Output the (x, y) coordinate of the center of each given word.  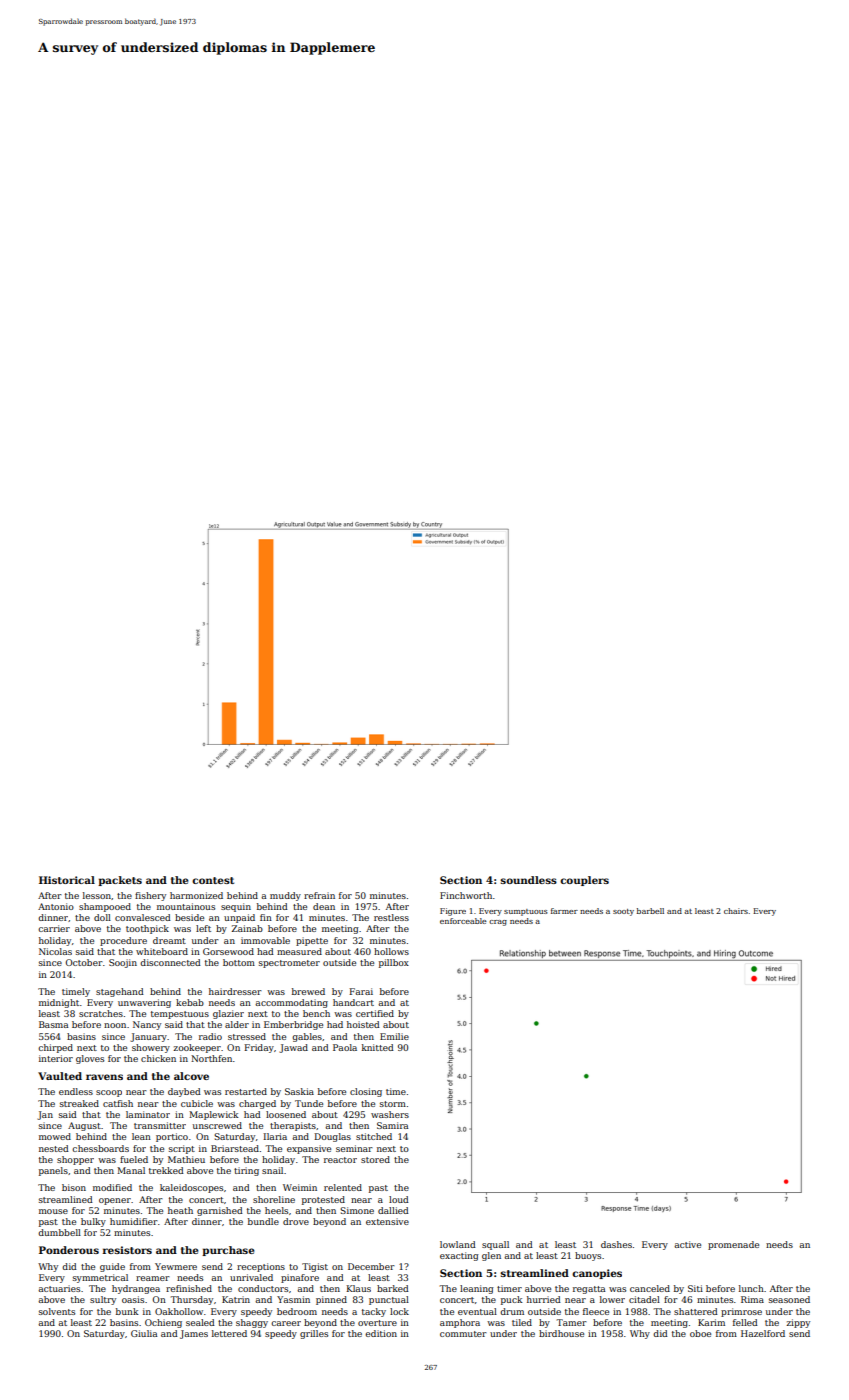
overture (377, 1323)
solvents (57, 1311)
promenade (733, 1245)
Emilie (394, 1036)
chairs (736, 911)
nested (54, 1148)
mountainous (186, 906)
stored (375, 1159)
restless (391, 917)
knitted (378, 1047)
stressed (247, 1036)
